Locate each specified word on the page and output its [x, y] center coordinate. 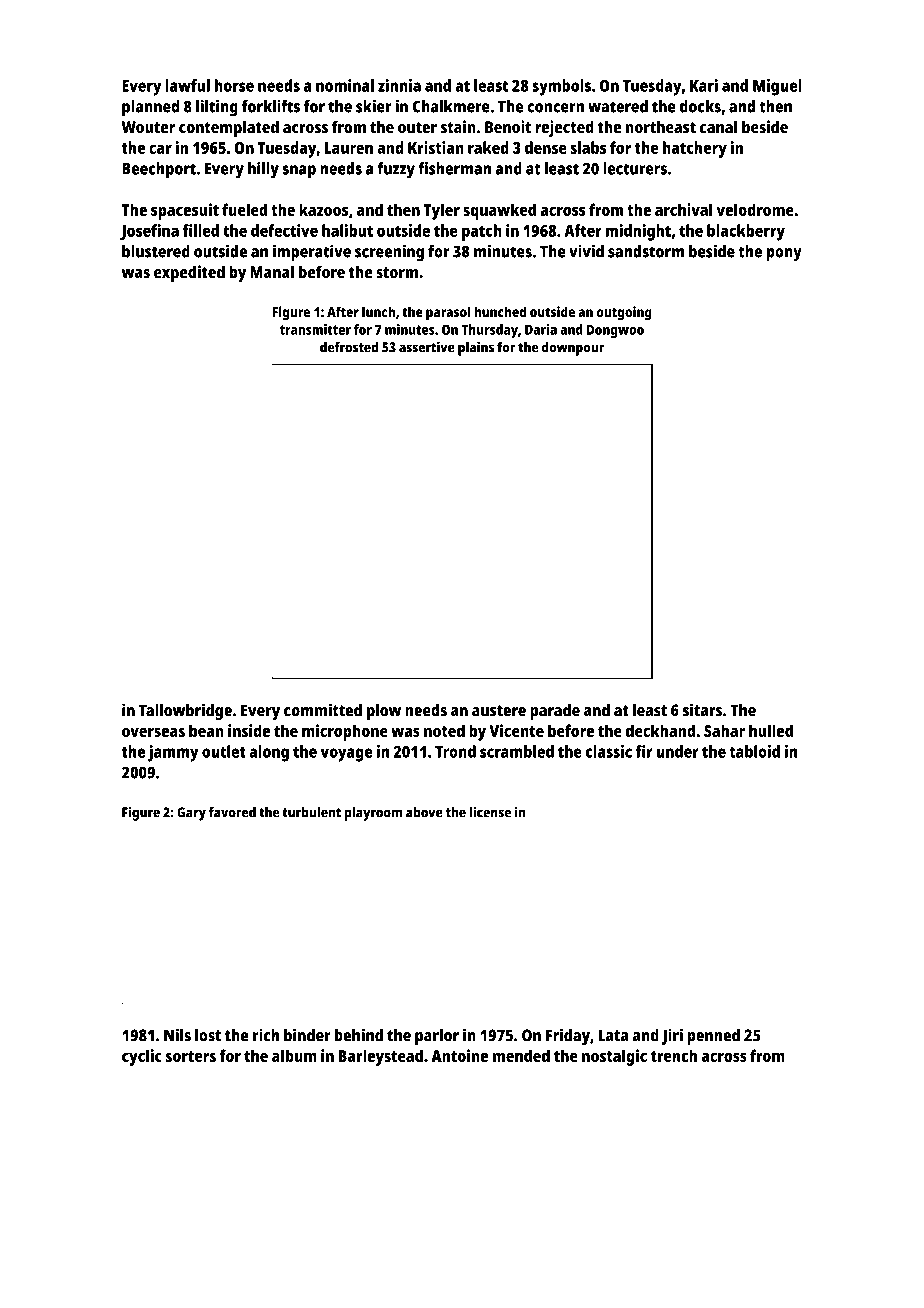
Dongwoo [615, 331]
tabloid [754, 751]
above [424, 812]
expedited [189, 273]
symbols [561, 87]
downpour [573, 349]
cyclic [142, 1057]
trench [674, 1055]
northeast [661, 126]
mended [521, 1055]
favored [232, 812]
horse [234, 85]
